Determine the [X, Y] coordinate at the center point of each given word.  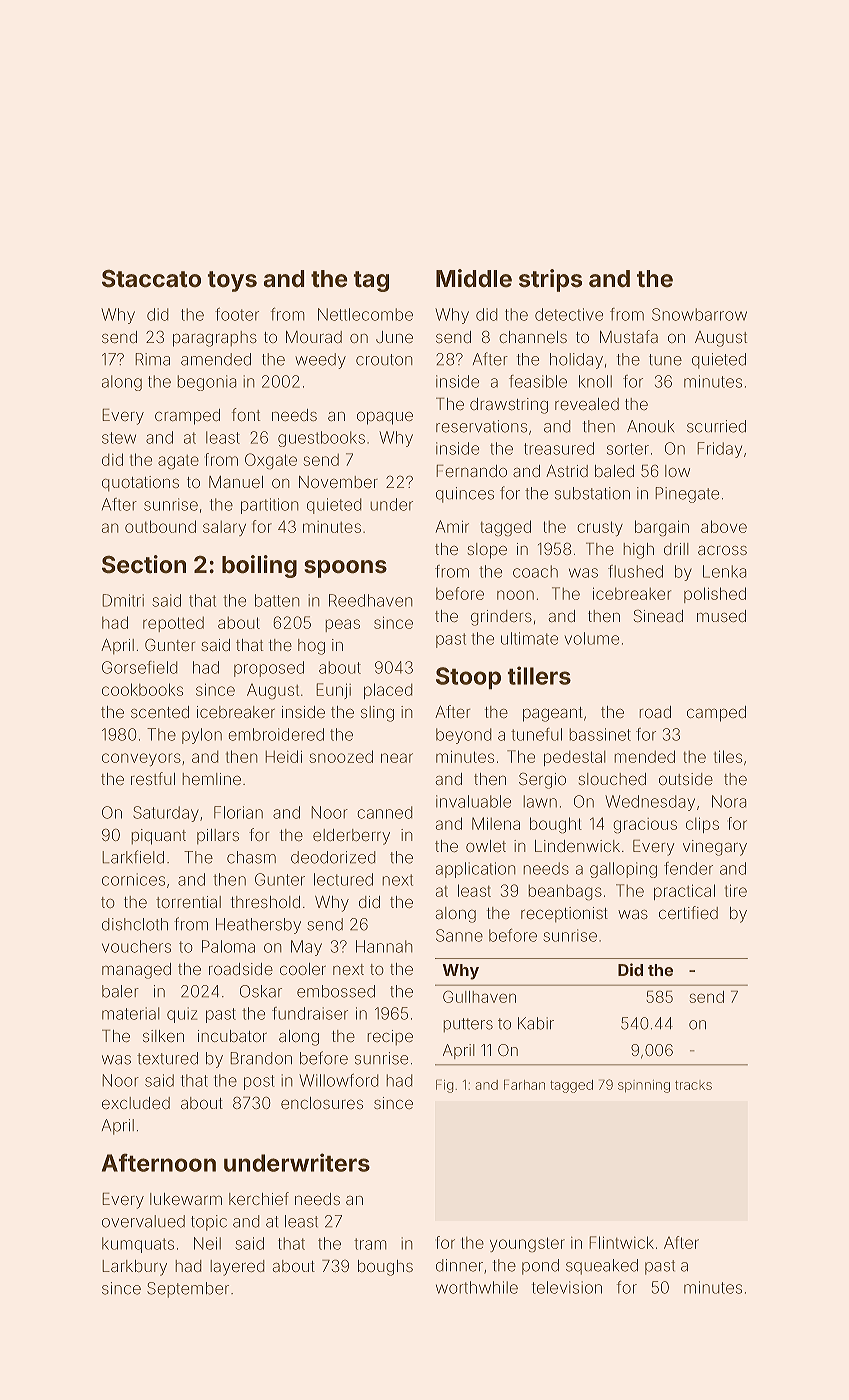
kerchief [259, 1198]
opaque [385, 418]
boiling [259, 566]
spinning [644, 1086]
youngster [527, 1244]
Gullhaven [479, 997]
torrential [188, 902]
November [338, 482]
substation [592, 493]
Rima [153, 359]
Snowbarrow [699, 314]
